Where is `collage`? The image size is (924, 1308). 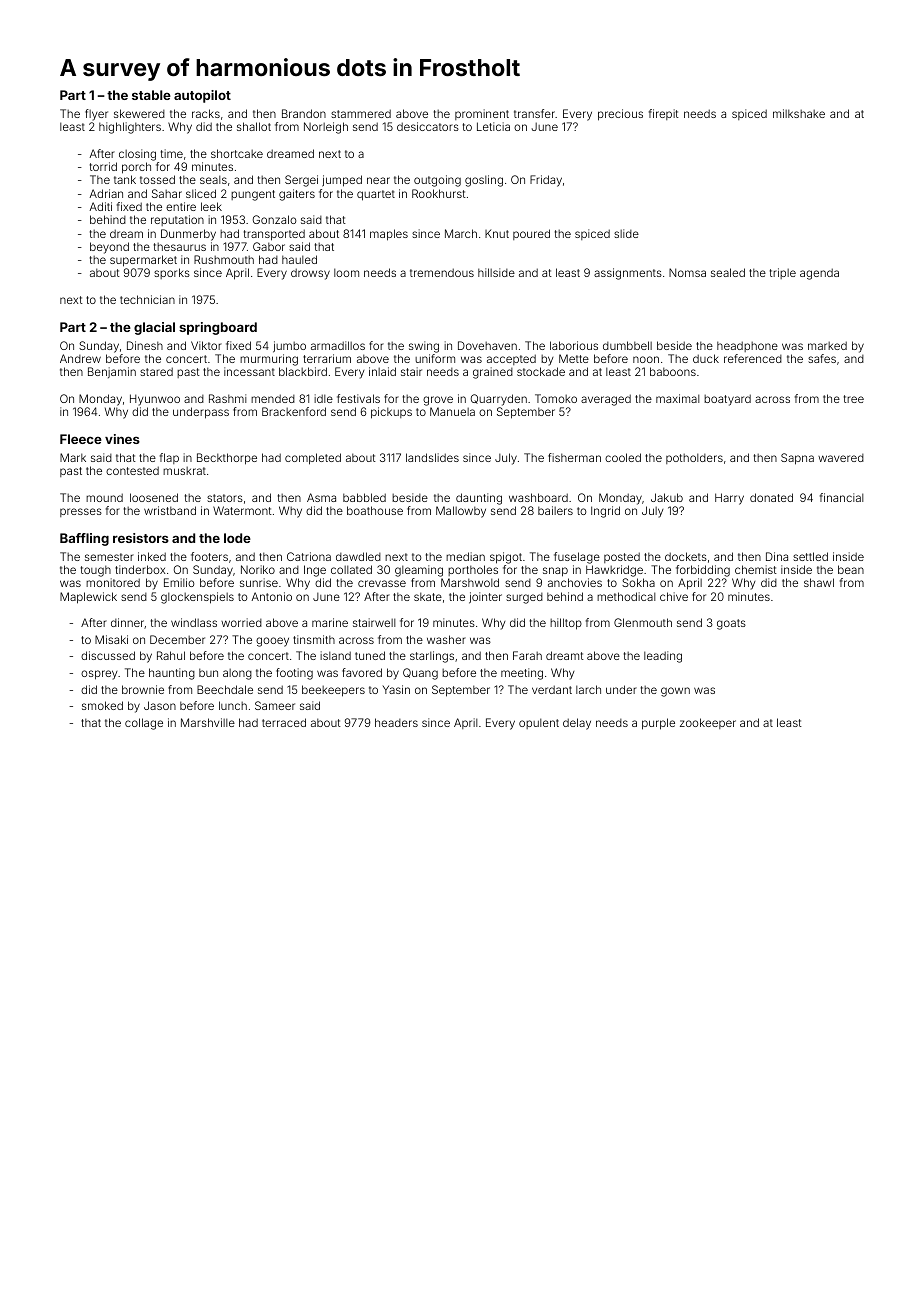 collage is located at coordinates (144, 724).
